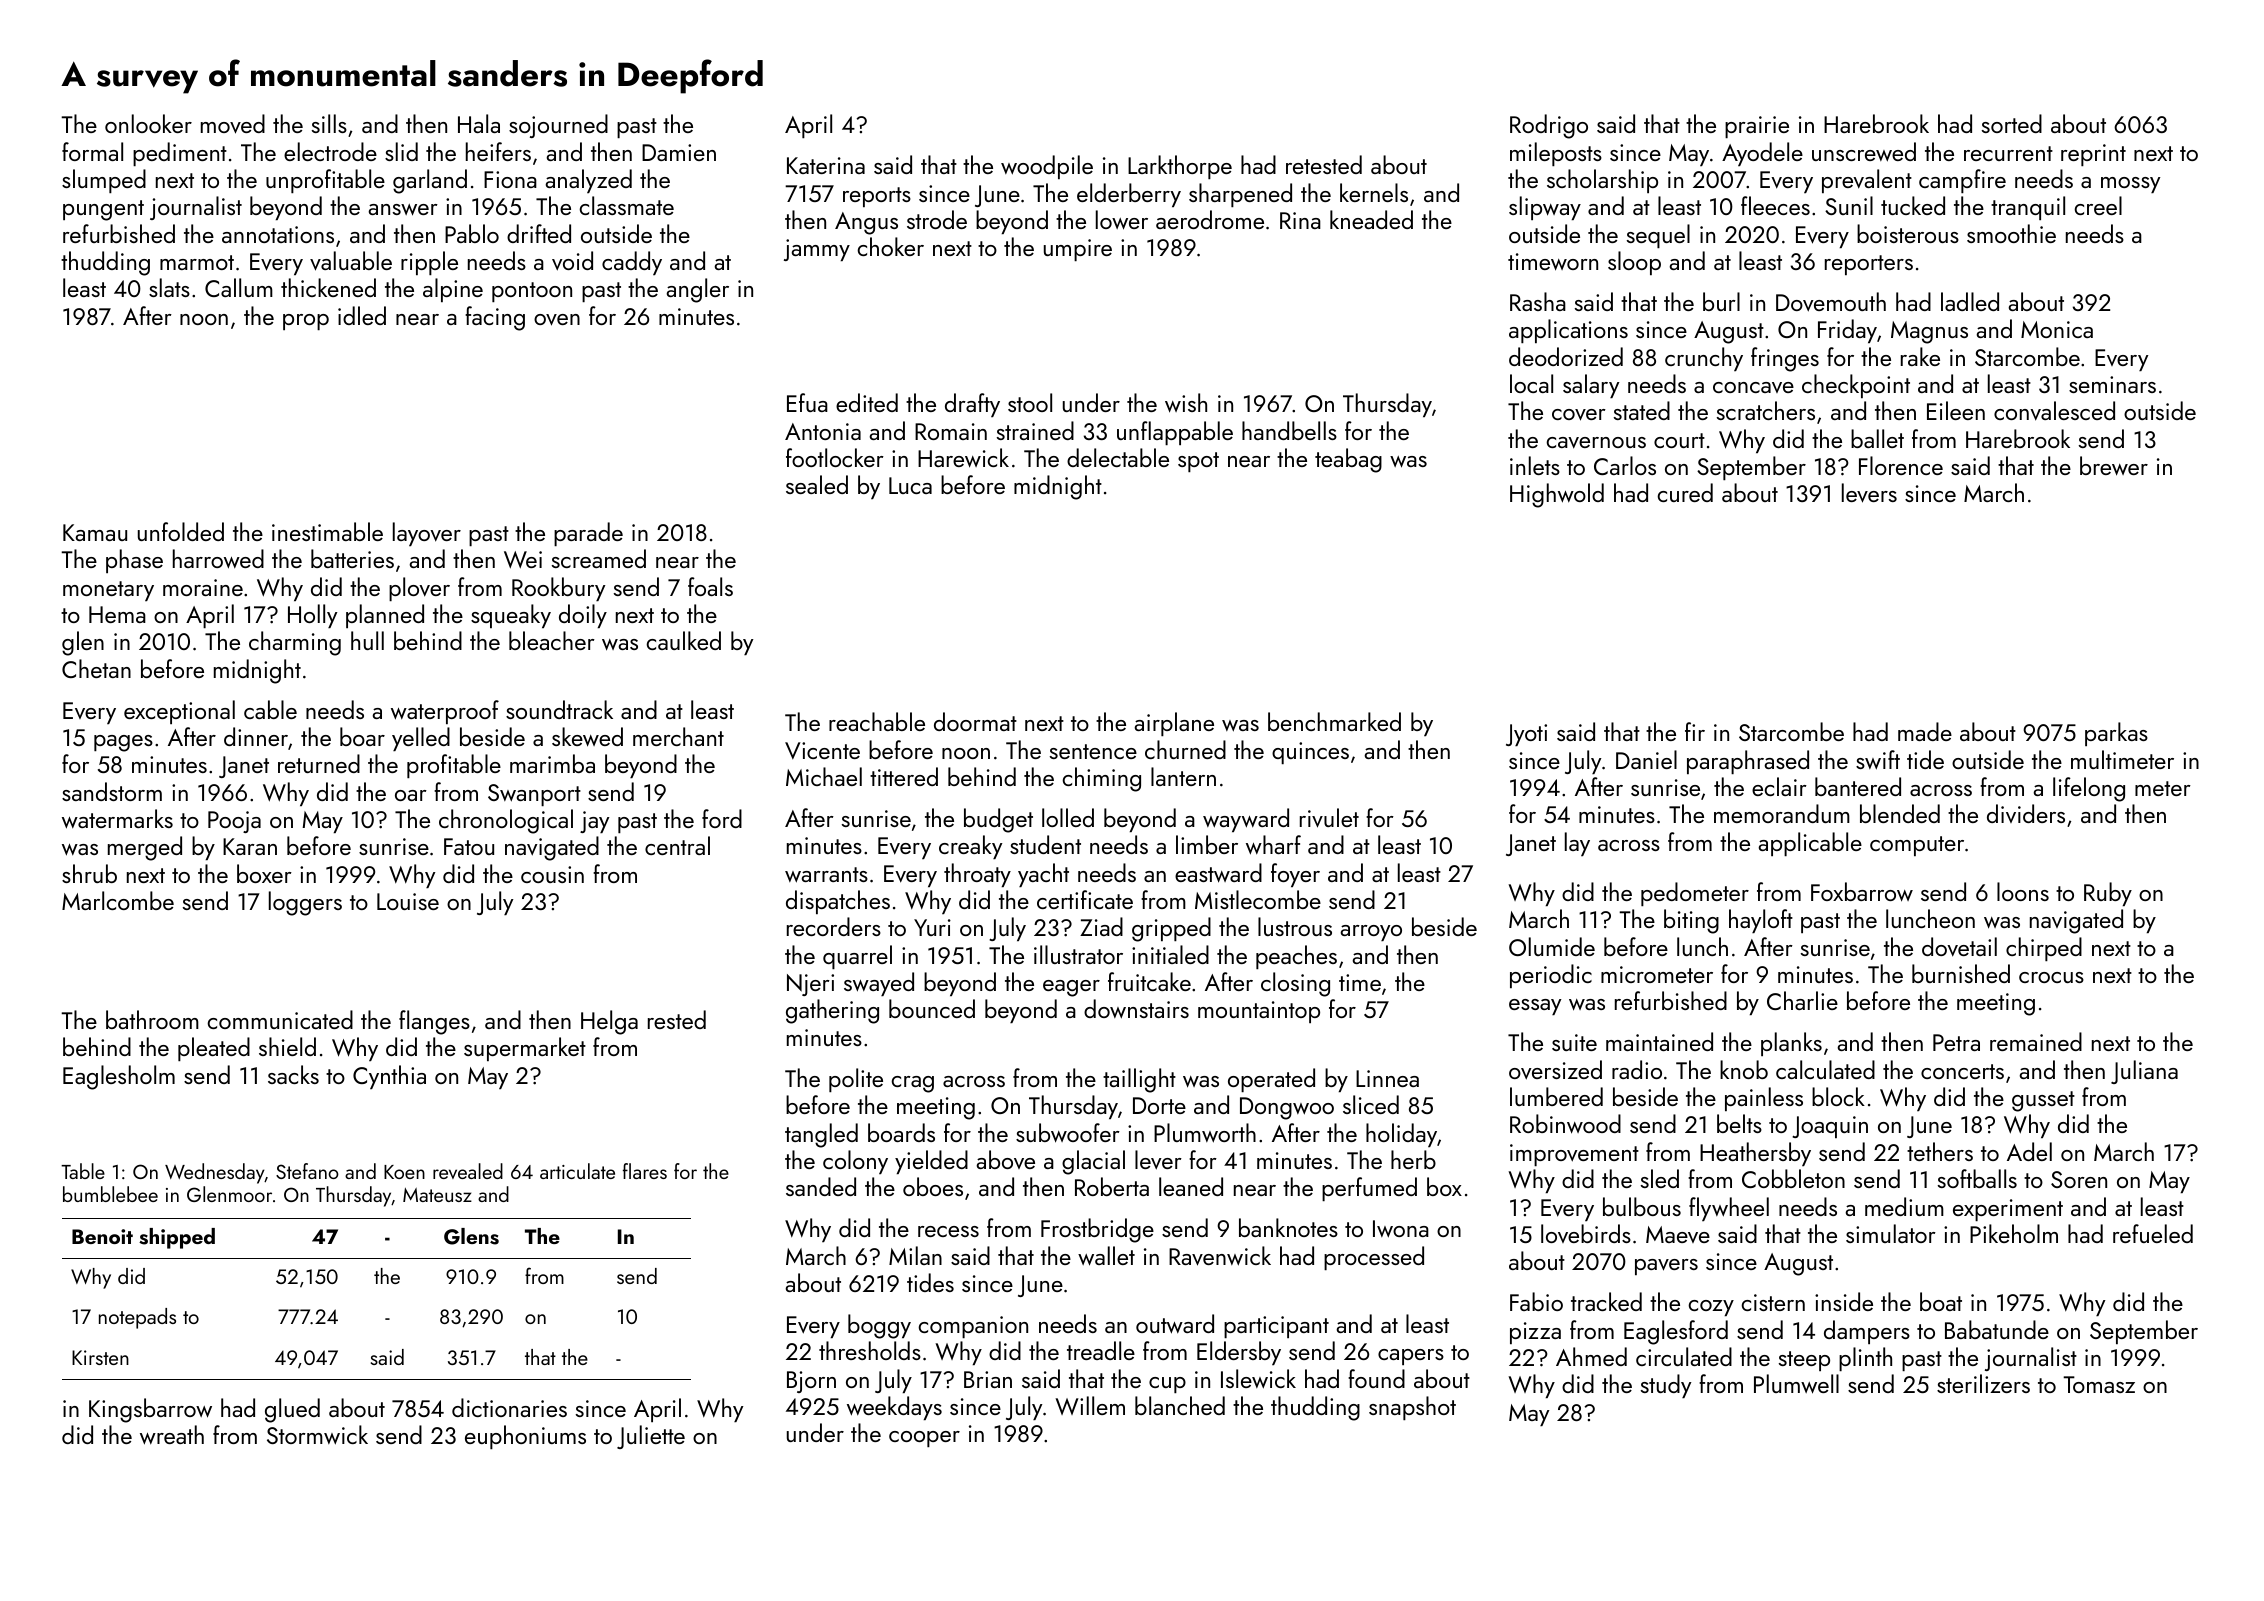  What do you see at coordinates (408, 901) in the document?
I see `Louise` at bounding box center [408, 901].
